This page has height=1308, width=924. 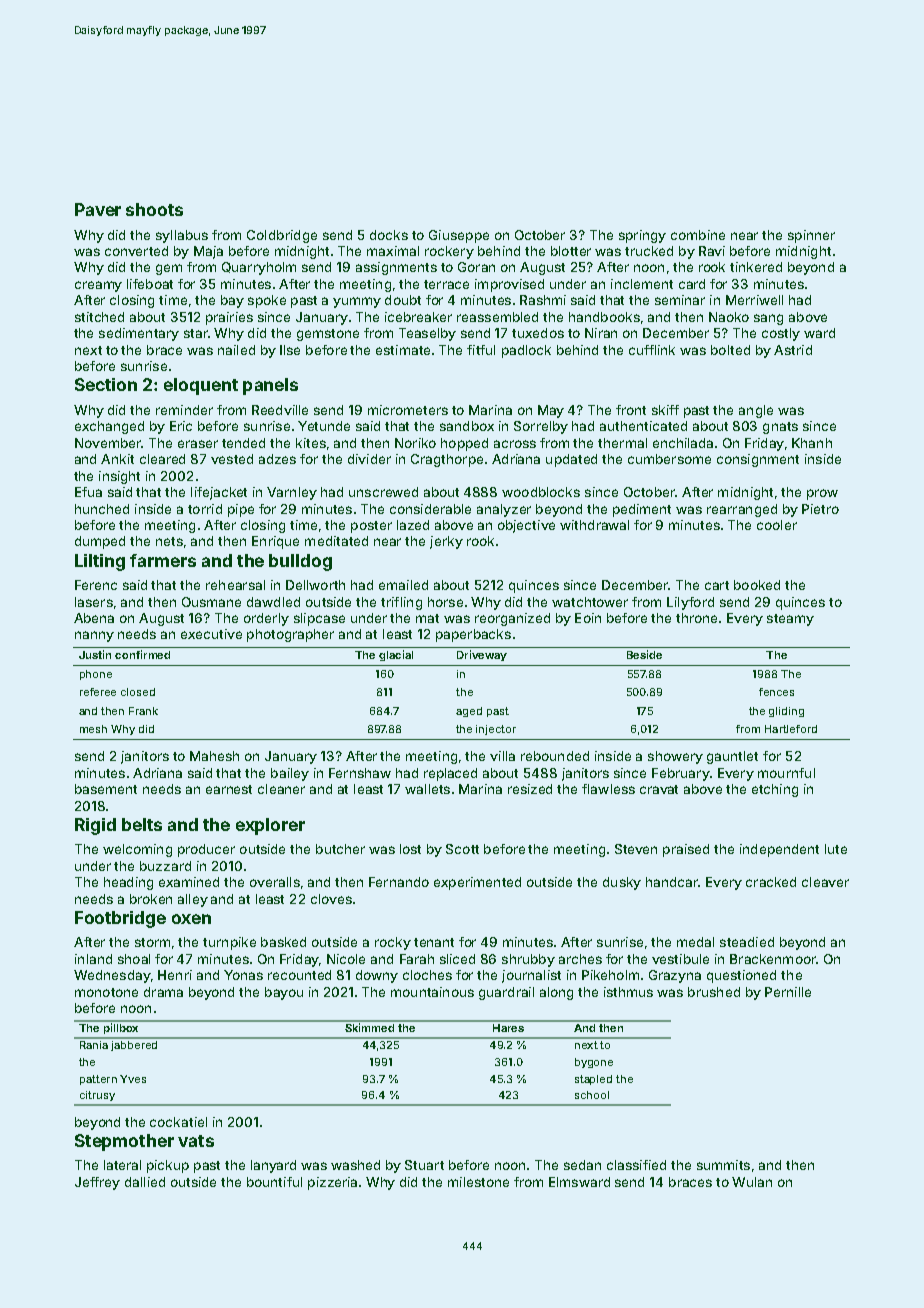 What do you see at coordinates (771, 882) in the page?
I see `cracked` at bounding box center [771, 882].
